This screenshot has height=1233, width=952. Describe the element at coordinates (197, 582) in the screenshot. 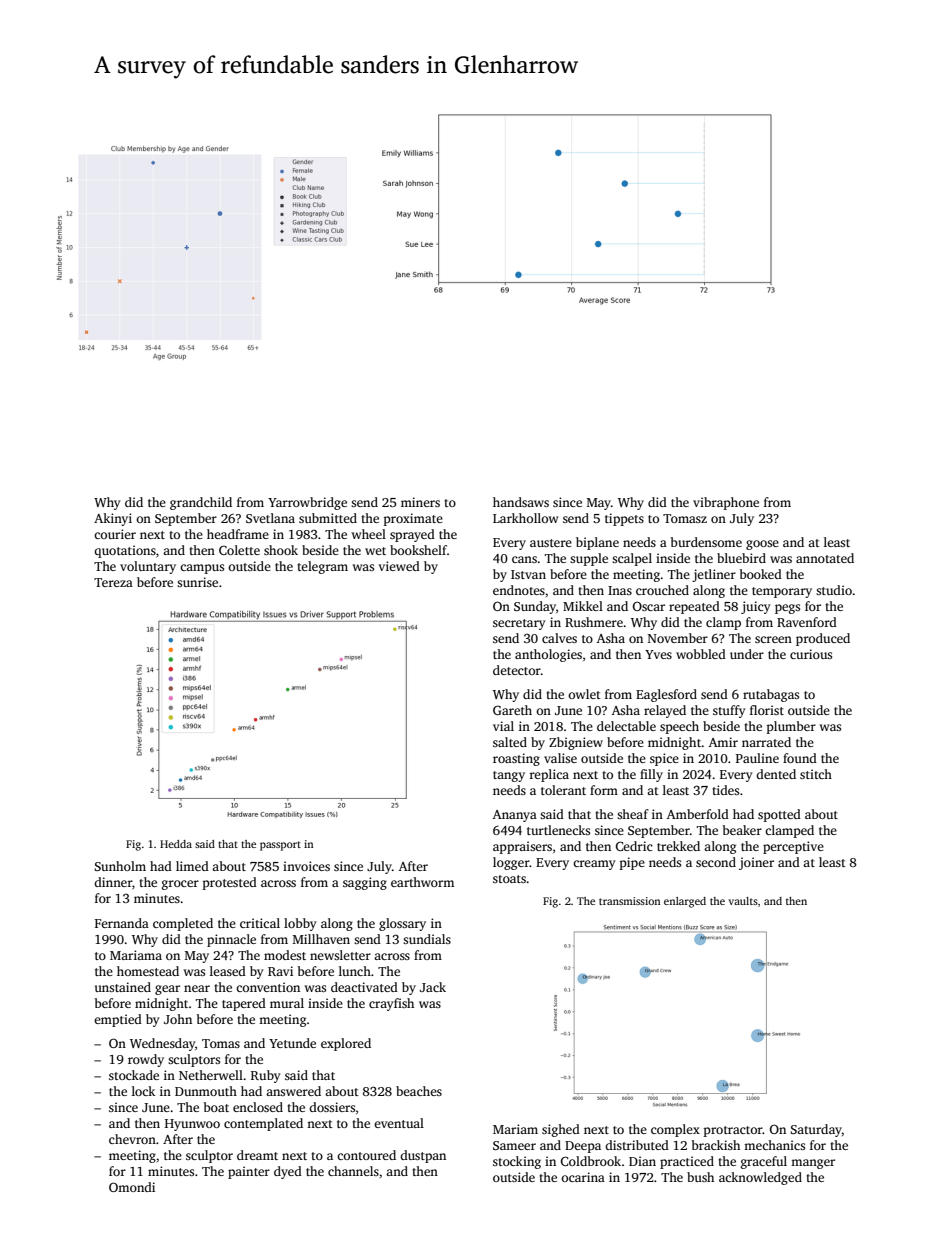

I see `sunrise` at that location.
